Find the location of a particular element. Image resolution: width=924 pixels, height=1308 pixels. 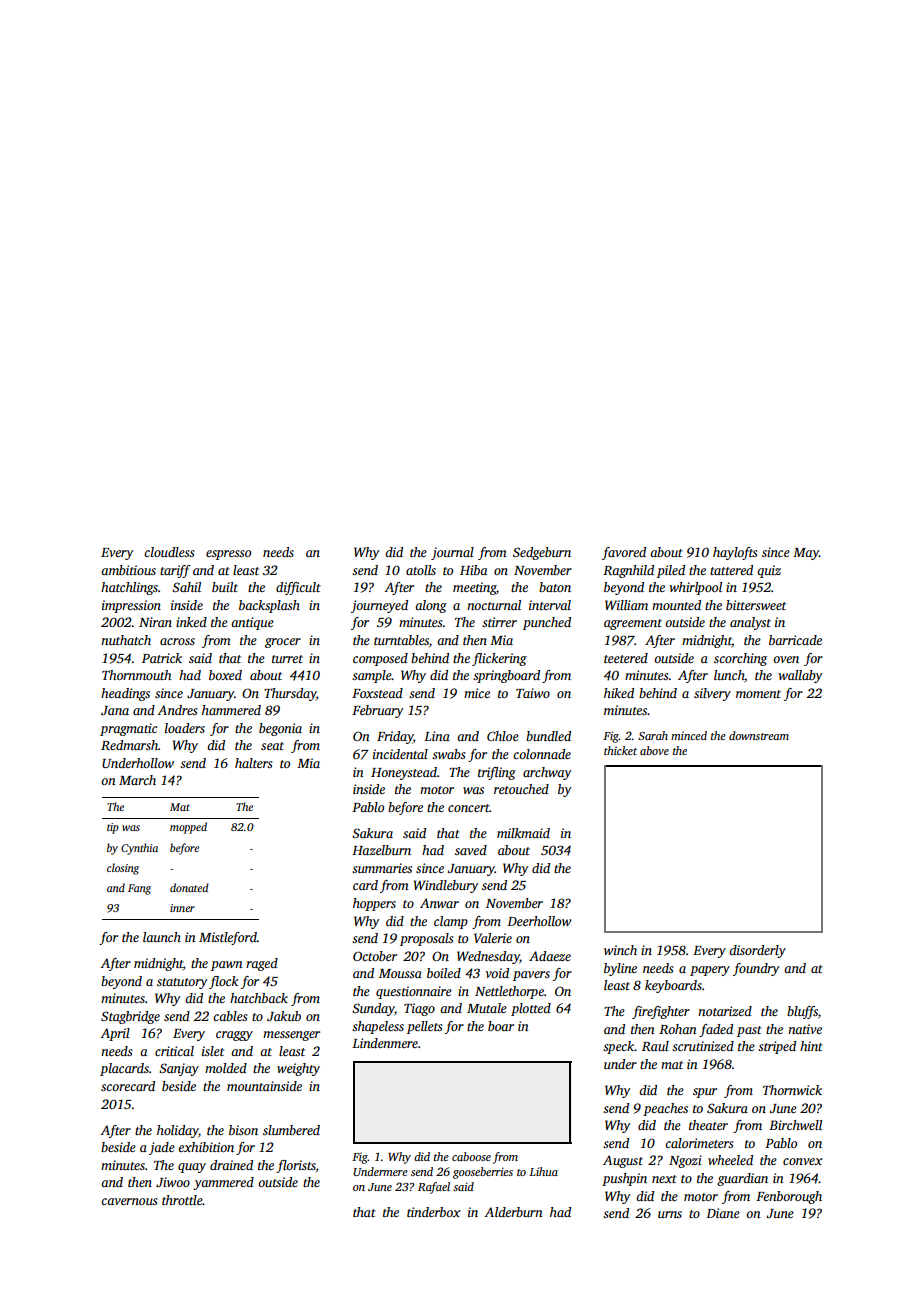

cloudless is located at coordinates (169, 552).
